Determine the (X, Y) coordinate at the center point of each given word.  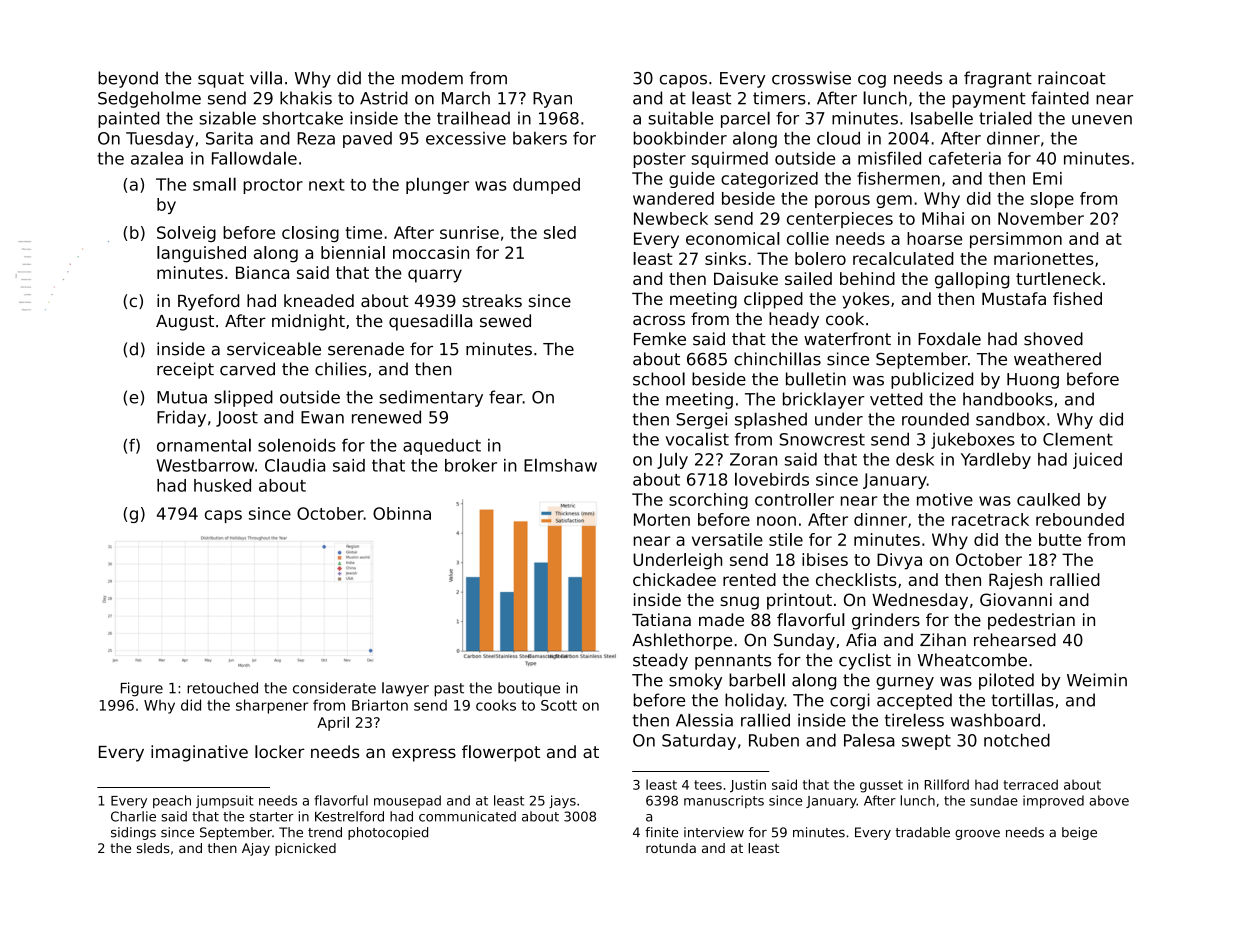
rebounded (1080, 519)
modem (432, 78)
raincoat (1071, 78)
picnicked (305, 849)
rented (749, 579)
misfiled (889, 158)
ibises (825, 559)
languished (201, 254)
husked (222, 485)
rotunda (671, 848)
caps (223, 516)
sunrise (469, 232)
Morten (662, 519)
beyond (128, 79)
